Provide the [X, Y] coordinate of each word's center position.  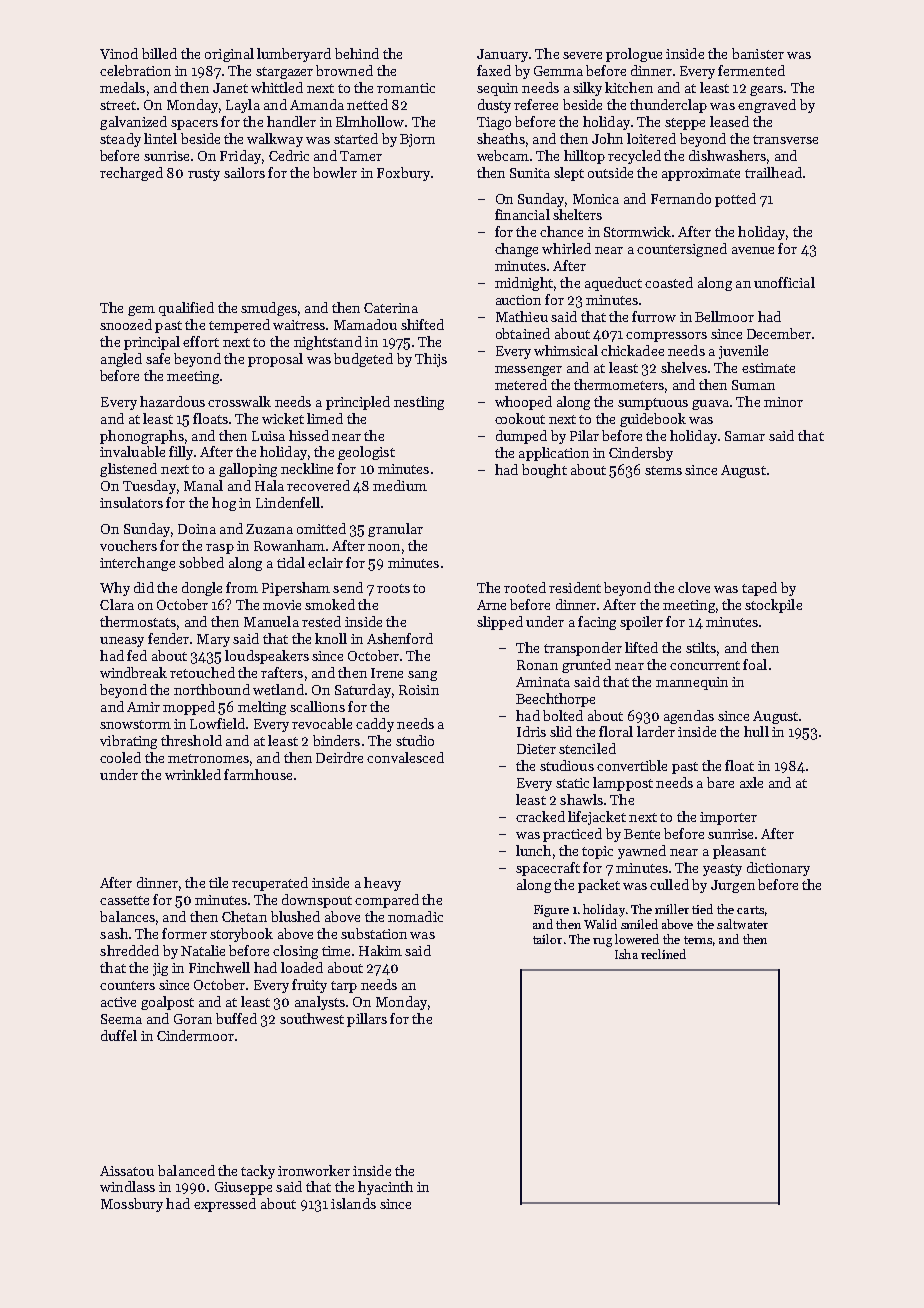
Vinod [119, 53]
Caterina [391, 308]
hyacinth [385, 1188]
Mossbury [132, 1205]
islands [353, 1203]
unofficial [784, 282]
